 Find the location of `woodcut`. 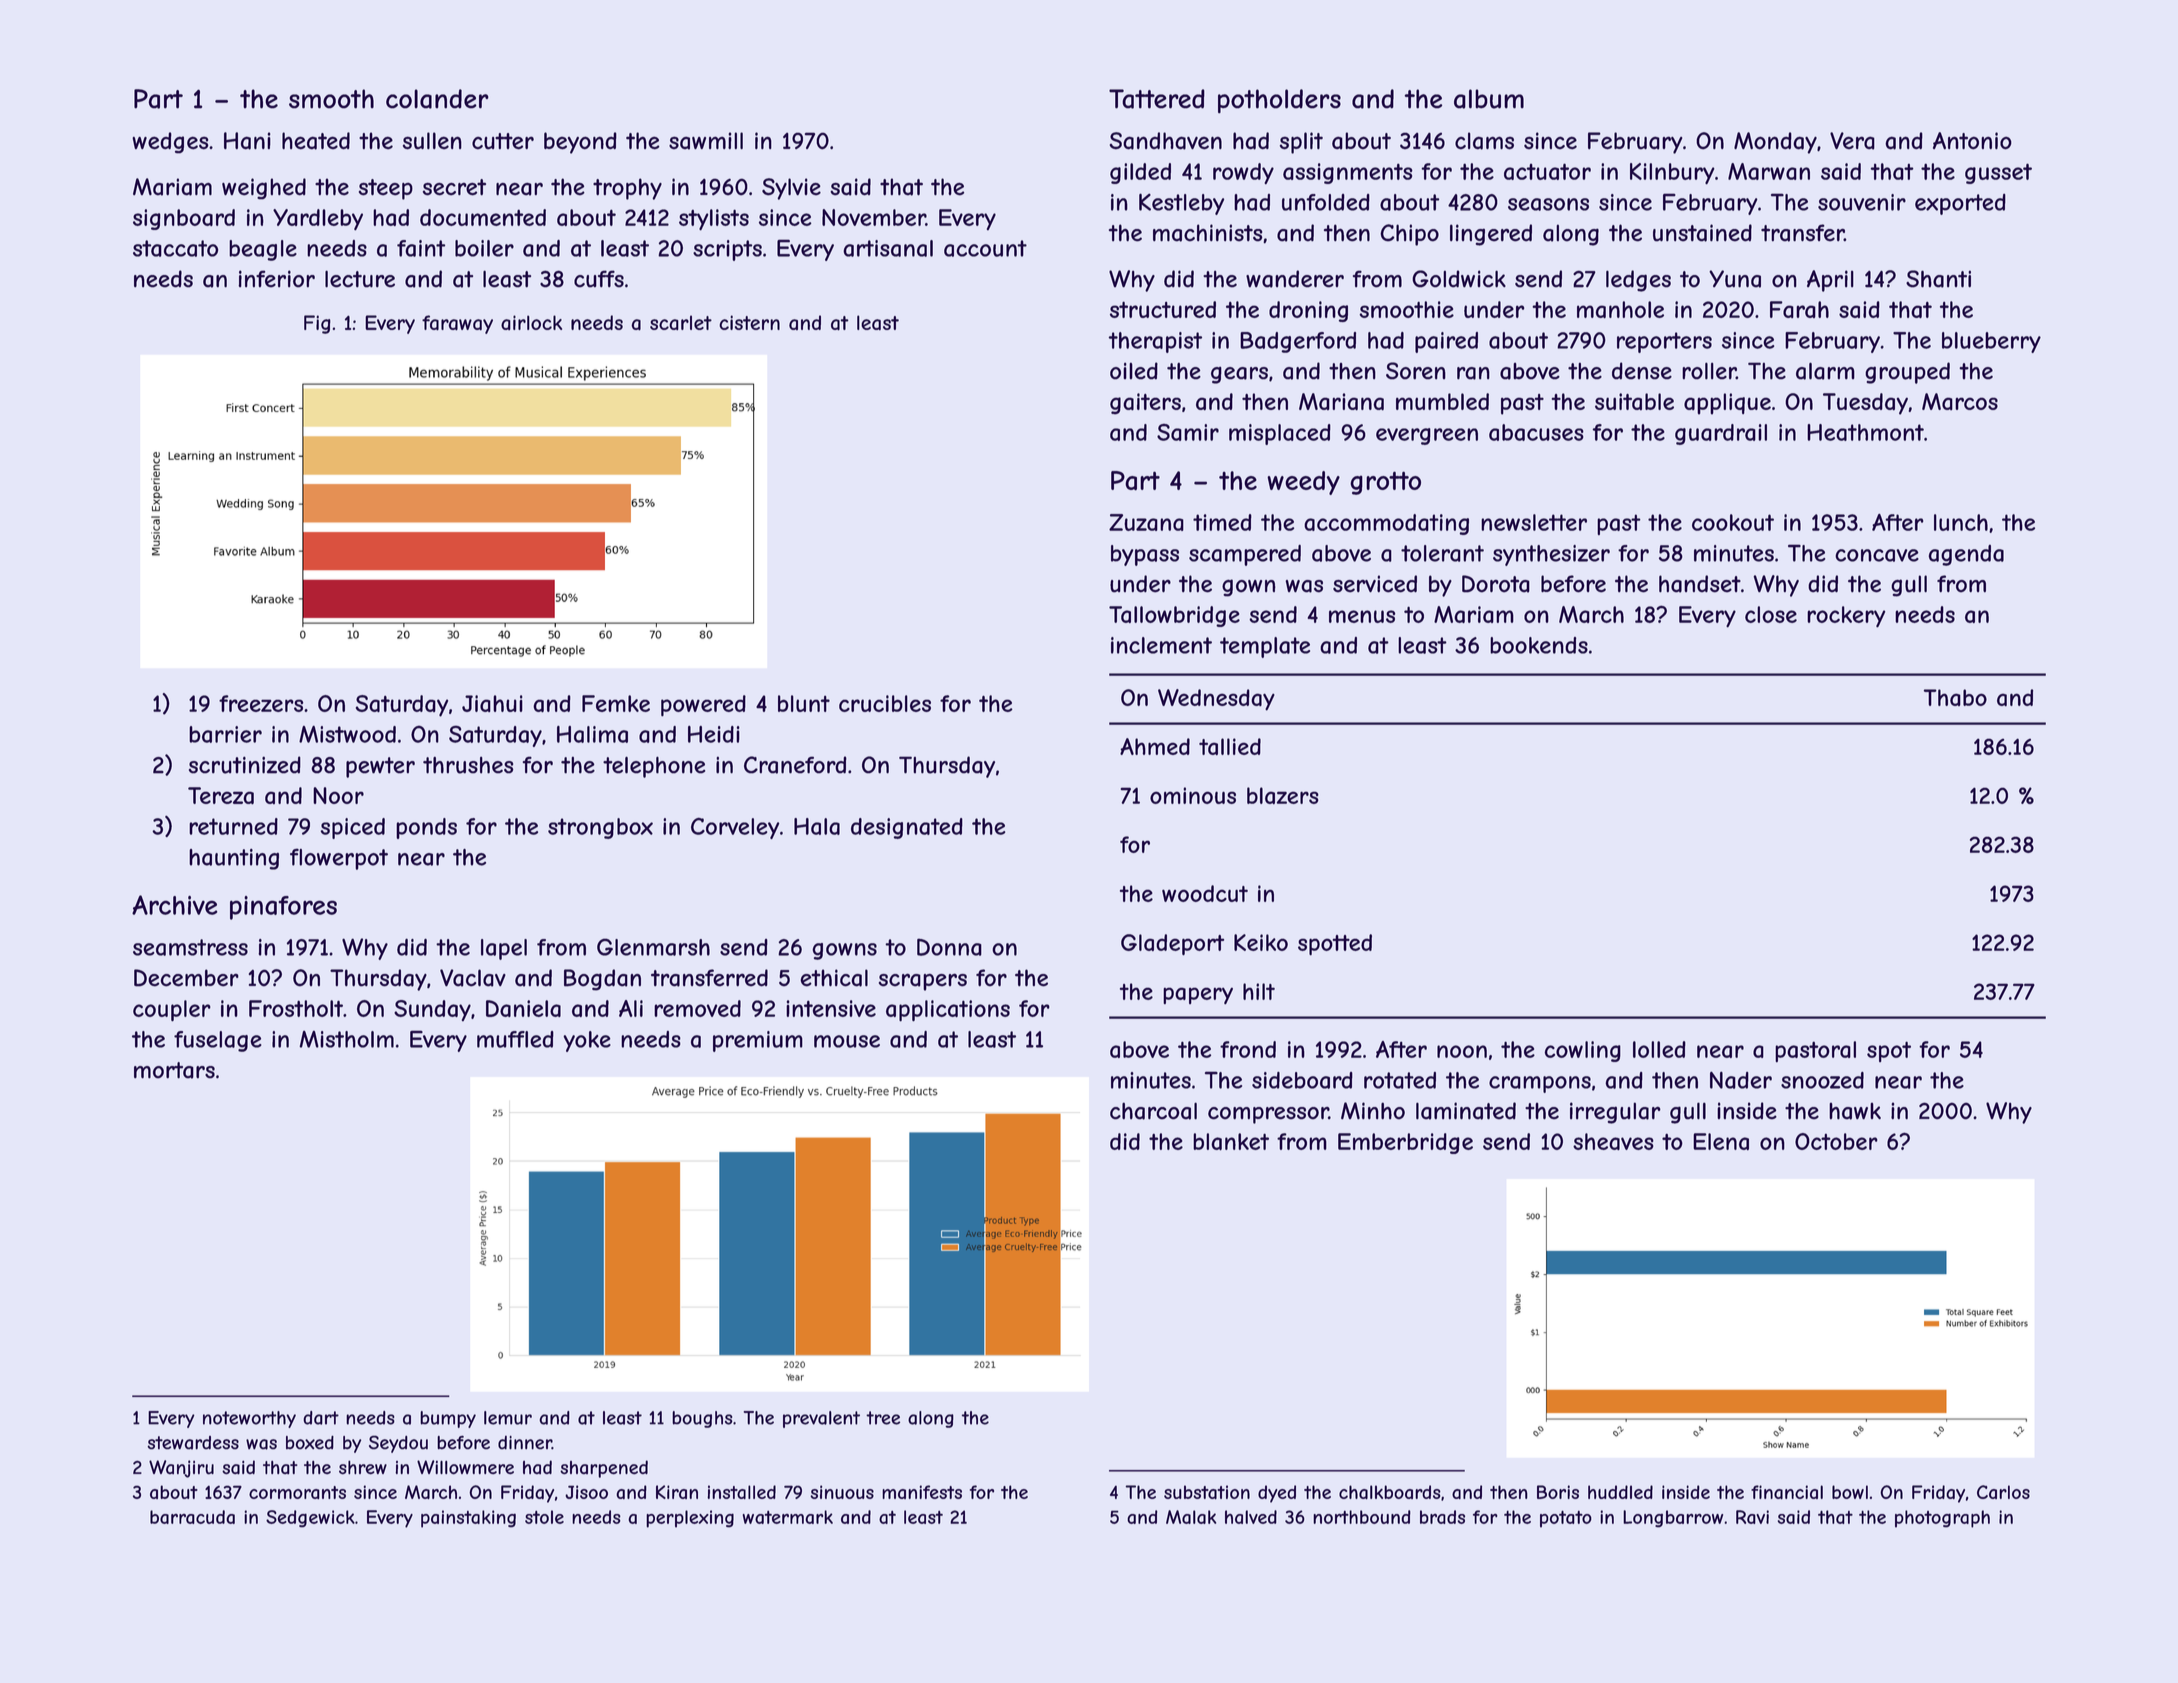

woodcut is located at coordinates (1205, 893).
